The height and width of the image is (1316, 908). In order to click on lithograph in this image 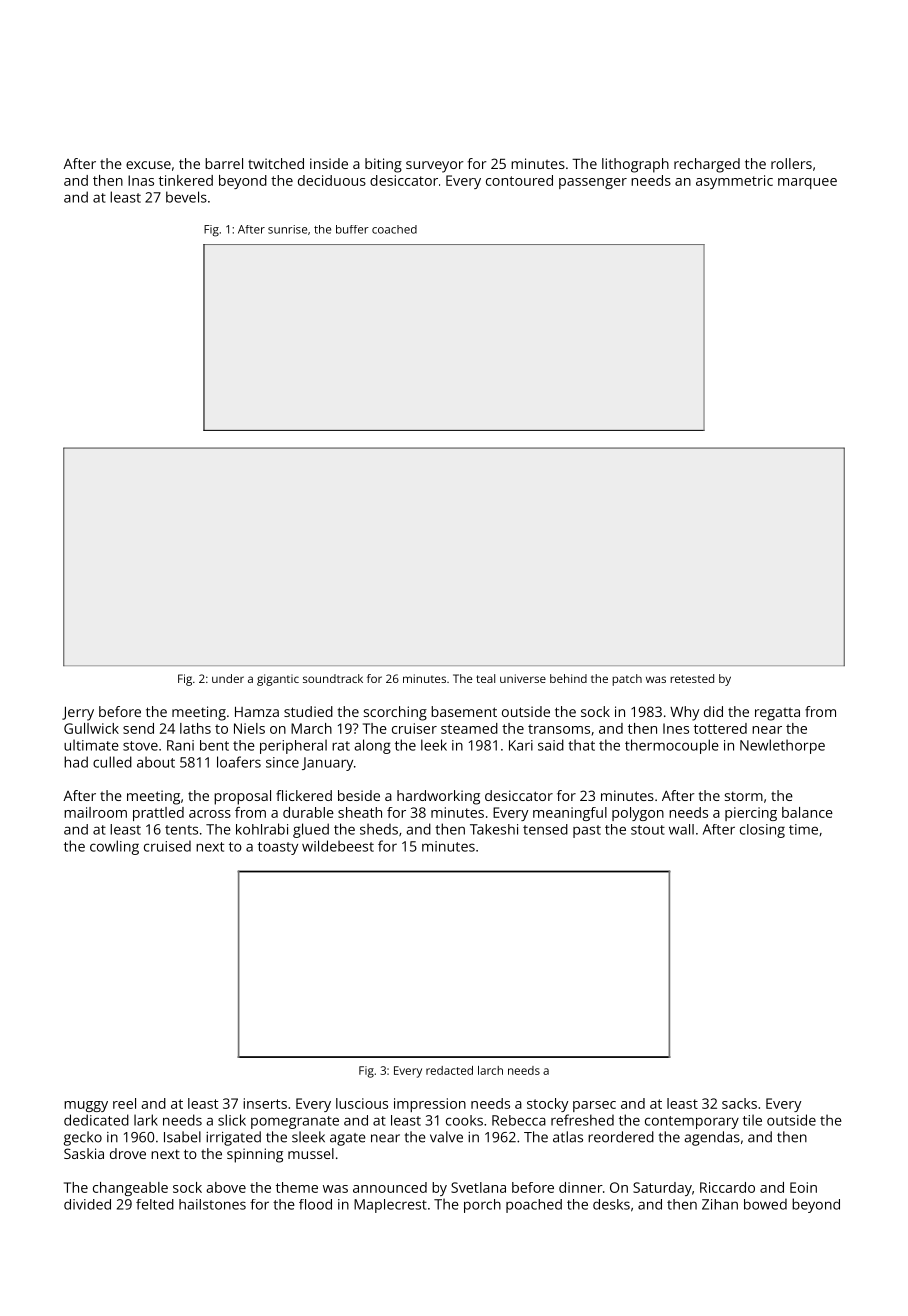, I will do `click(635, 165)`.
